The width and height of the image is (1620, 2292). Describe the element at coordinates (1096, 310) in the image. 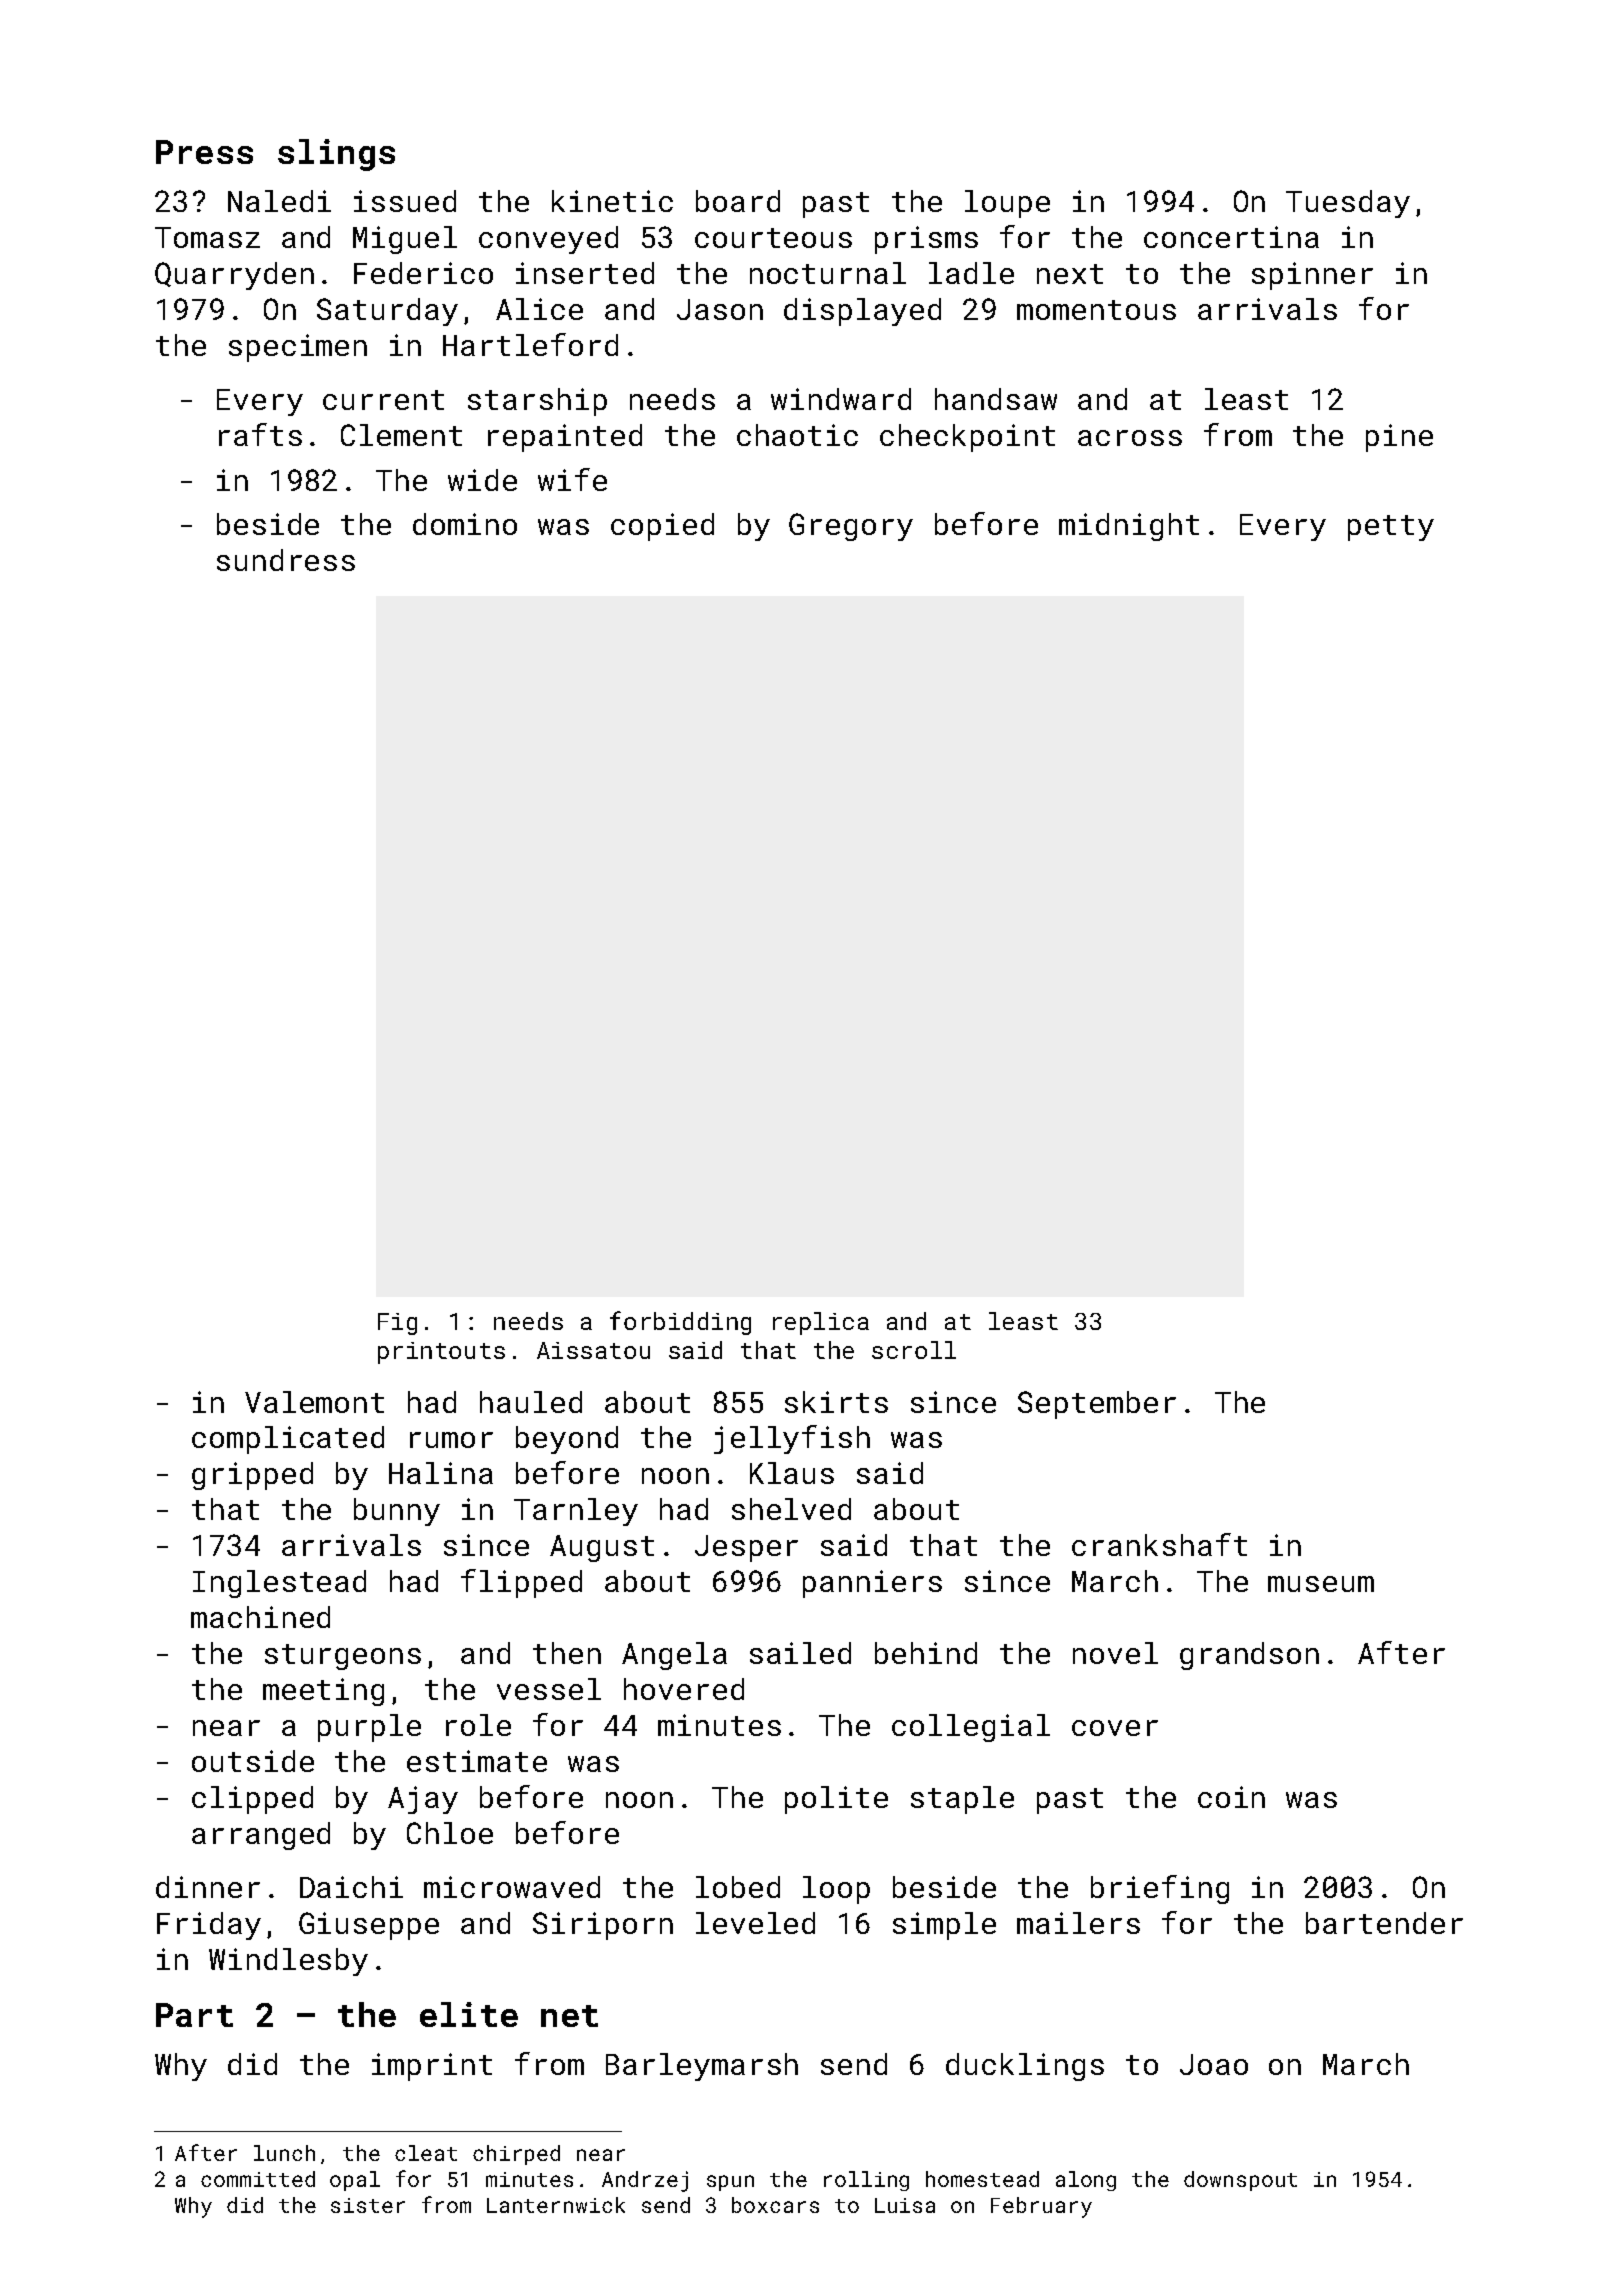

I see `momentous` at that location.
